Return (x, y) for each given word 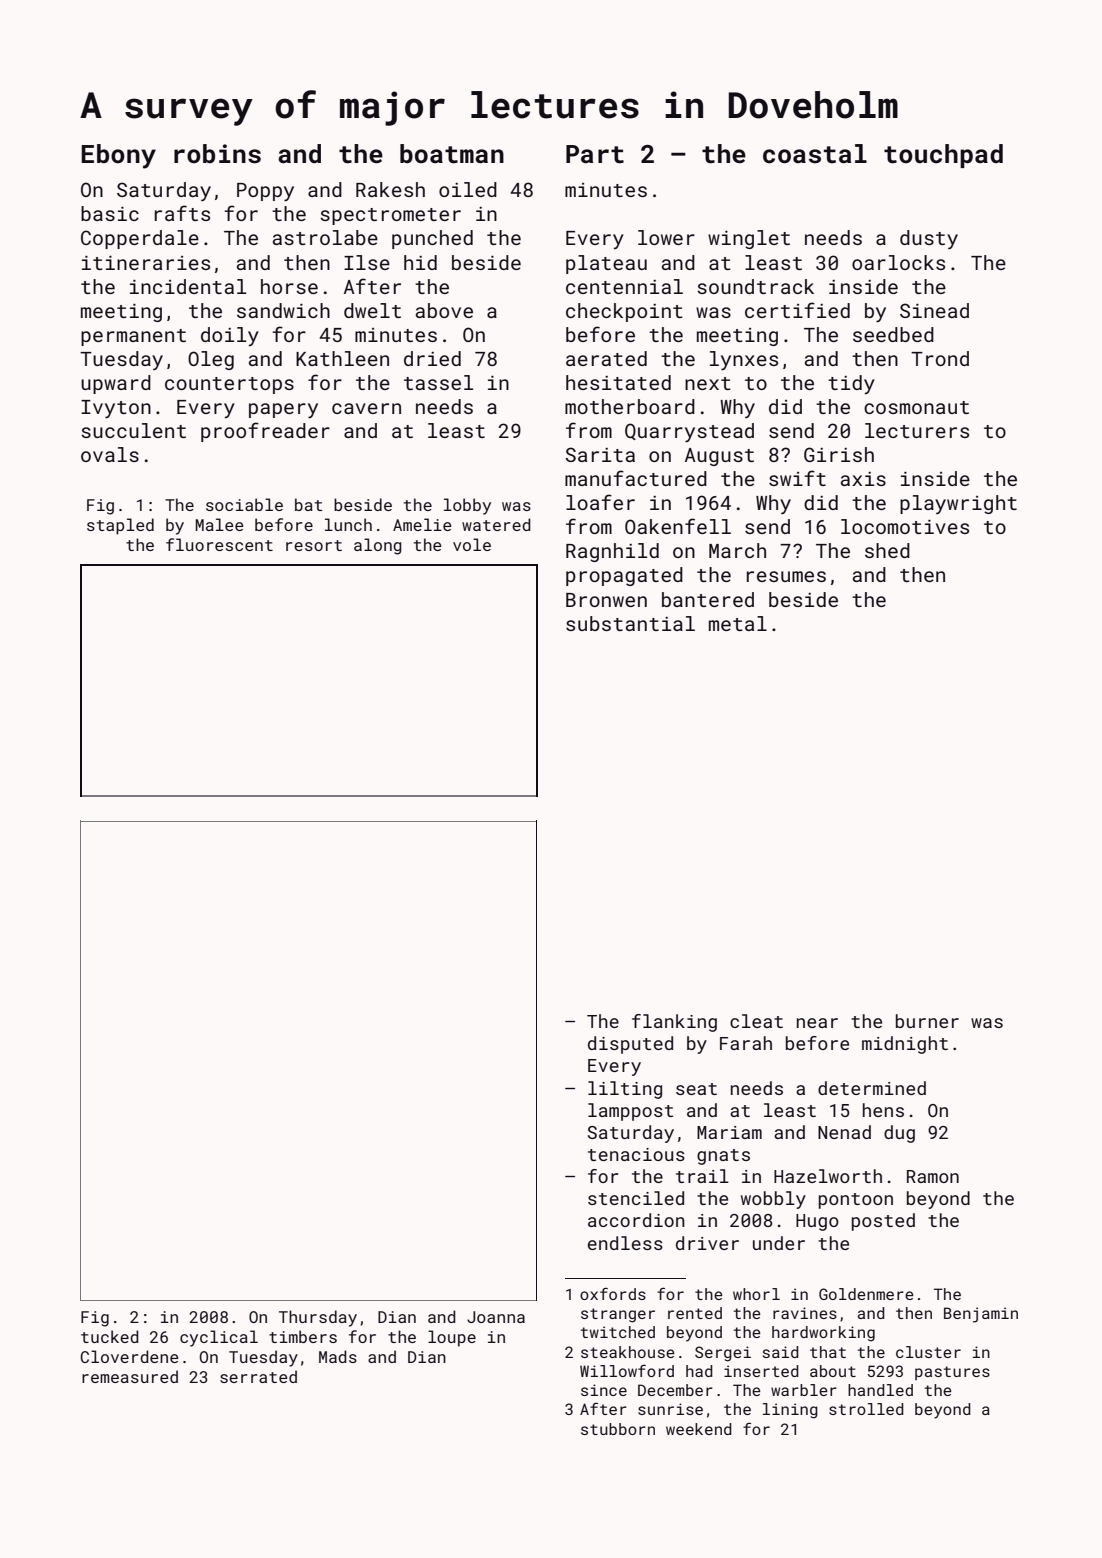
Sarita (600, 454)
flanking (674, 1023)
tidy (851, 384)
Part (595, 154)
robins (217, 154)
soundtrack (755, 286)
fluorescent (219, 544)
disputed (630, 1045)
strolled (866, 1409)
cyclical (219, 1338)
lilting (625, 1090)
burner (927, 1021)
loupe (452, 1338)
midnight (905, 1045)
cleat (756, 1021)
